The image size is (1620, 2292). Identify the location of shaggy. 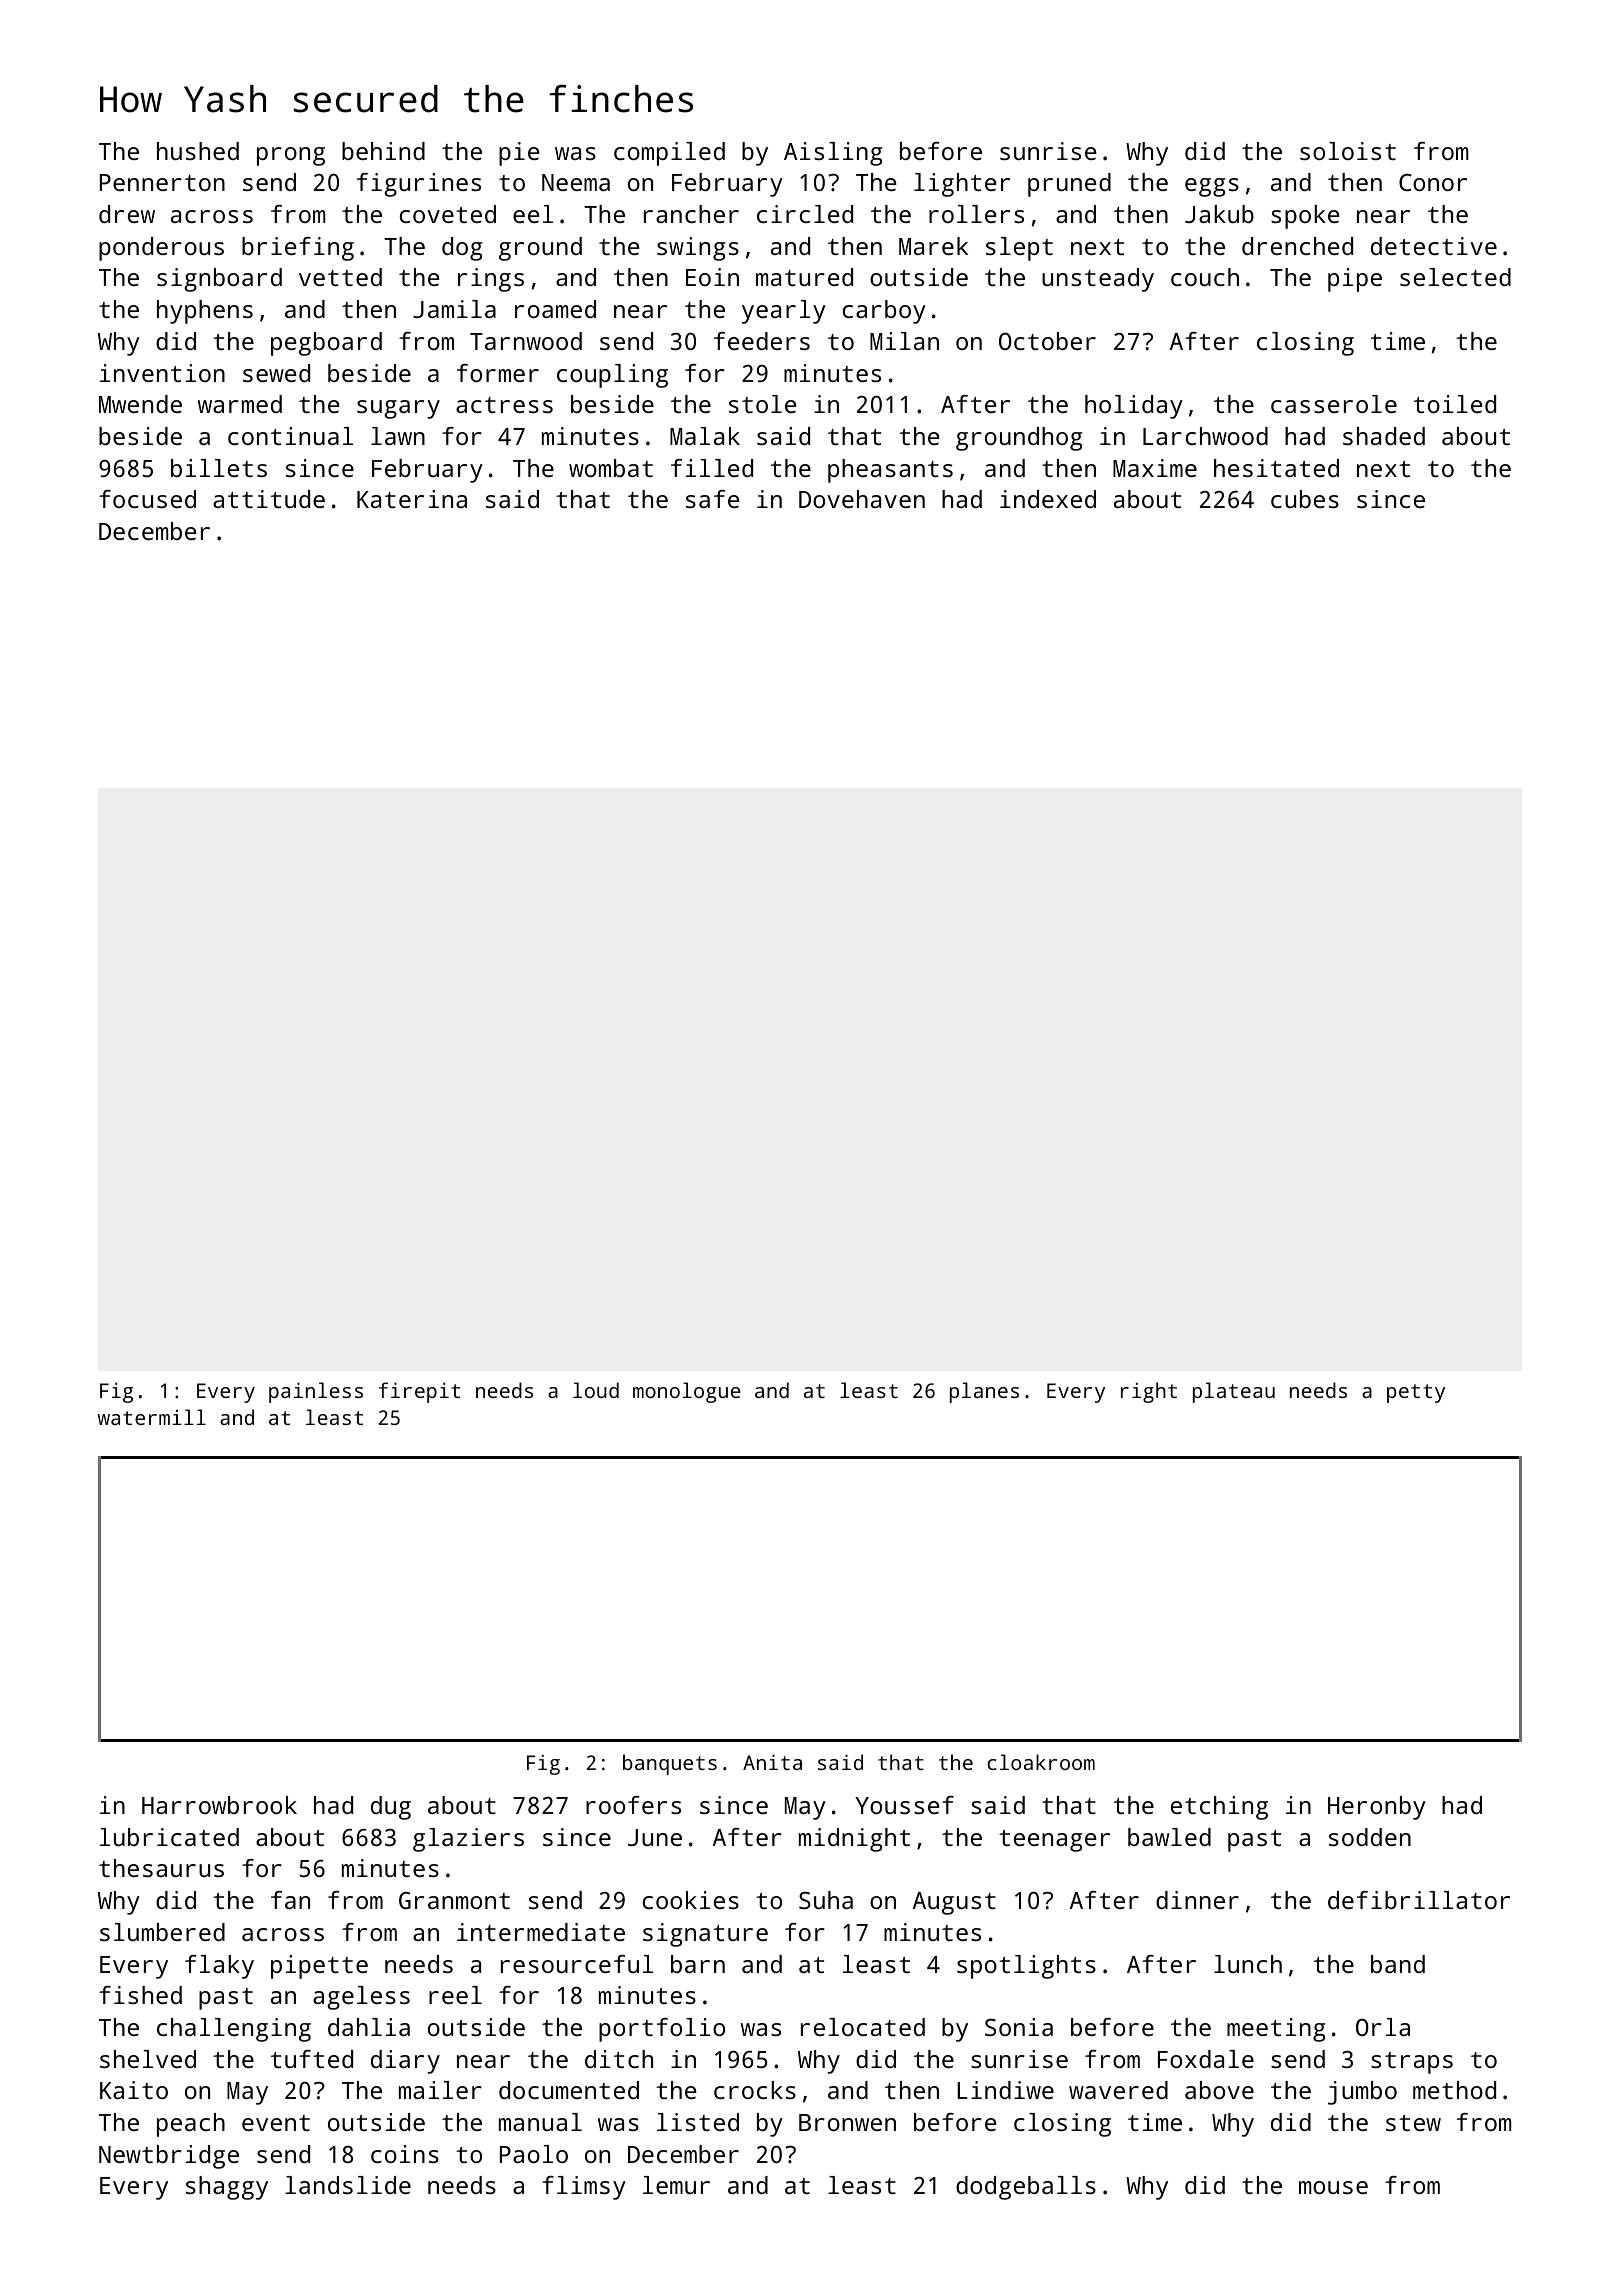
(227, 2188).
